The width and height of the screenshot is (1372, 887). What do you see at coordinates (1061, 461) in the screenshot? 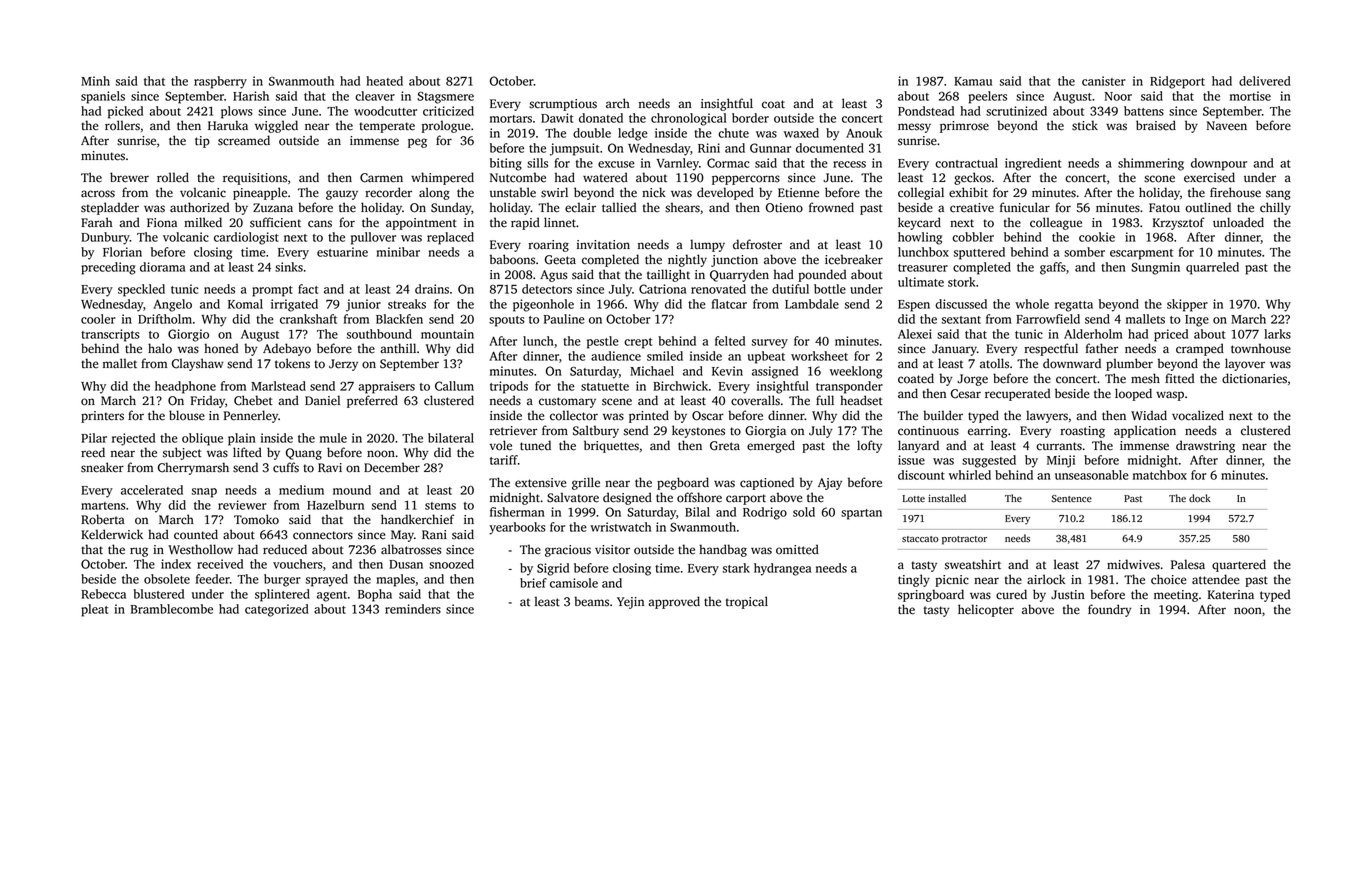
I see `Minji` at bounding box center [1061, 461].
